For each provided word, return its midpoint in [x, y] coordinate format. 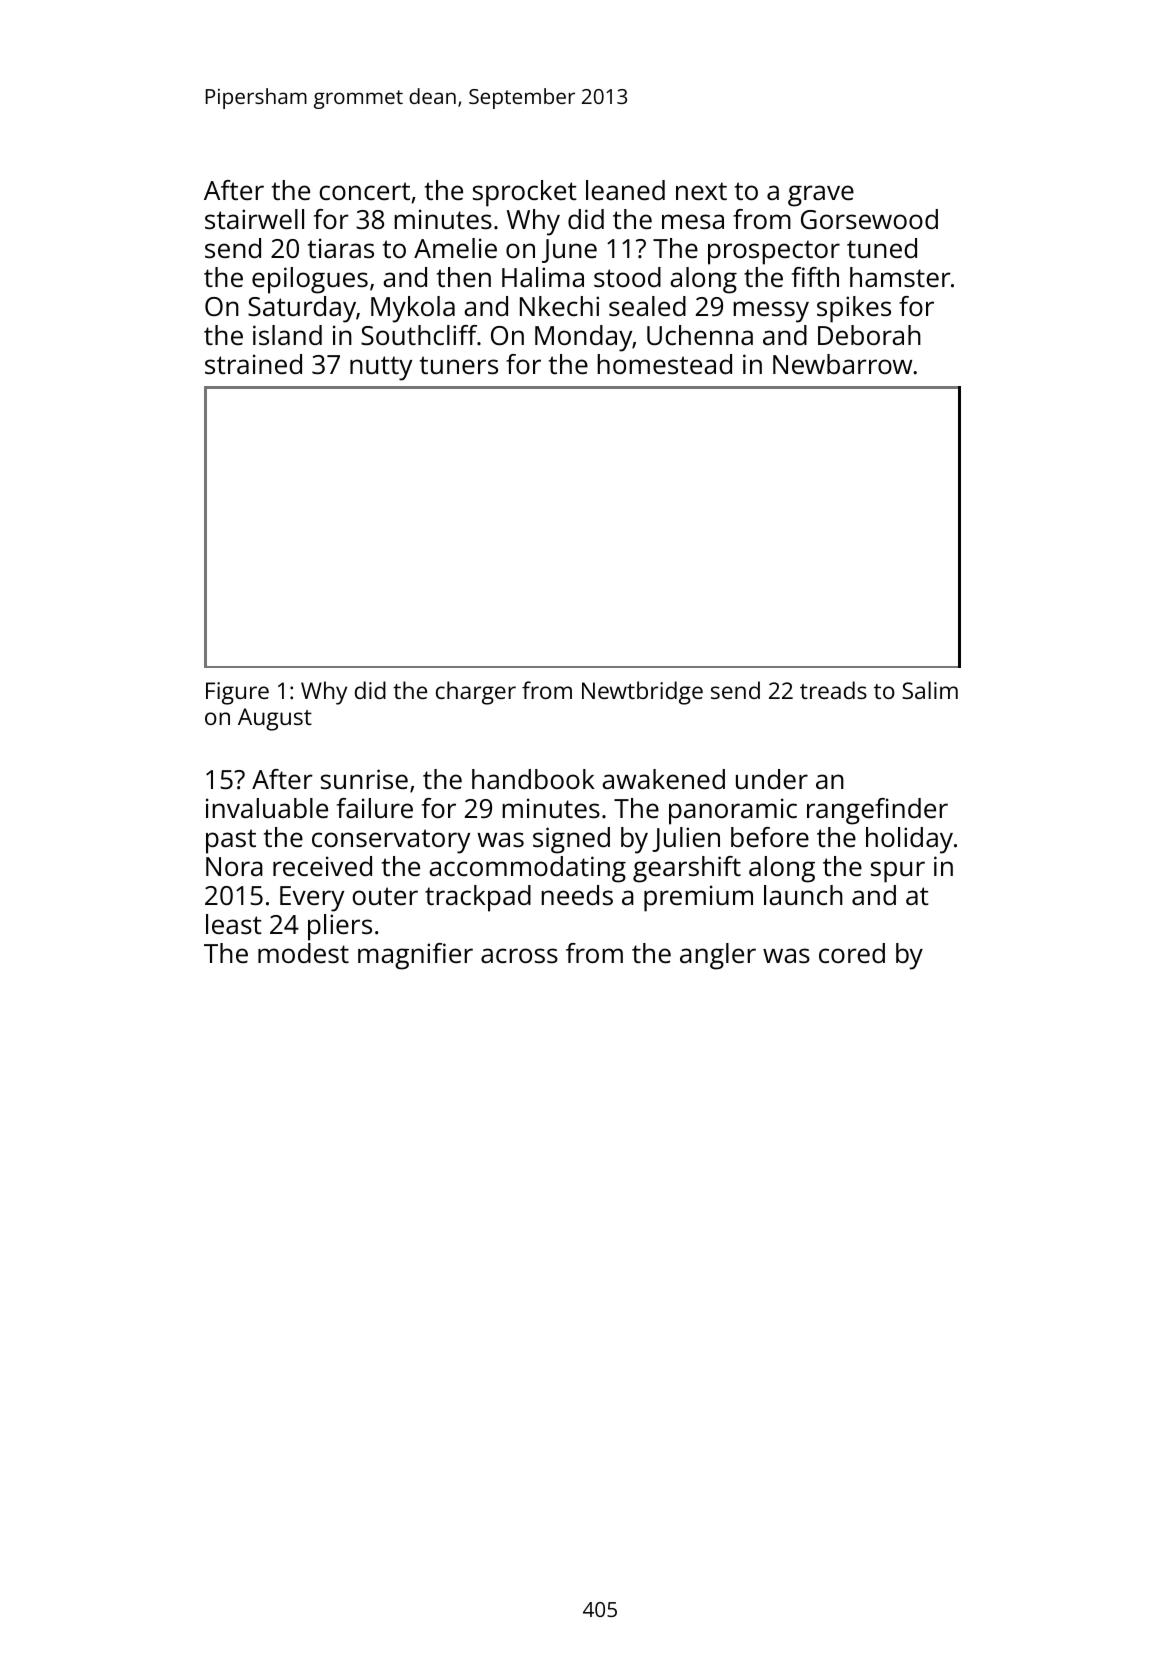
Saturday [302, 309]
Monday [584, 338]
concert [365, 191]
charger [476, 693]
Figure [237, 693]
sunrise [364, 779]
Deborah [869, 335]
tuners [459, 365]
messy [771, 312]
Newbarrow [842, 364]
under [772, 779]
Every [312, 899]
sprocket [525, 193]
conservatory [391, 841]
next [701, 191]
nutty [381, 368]
